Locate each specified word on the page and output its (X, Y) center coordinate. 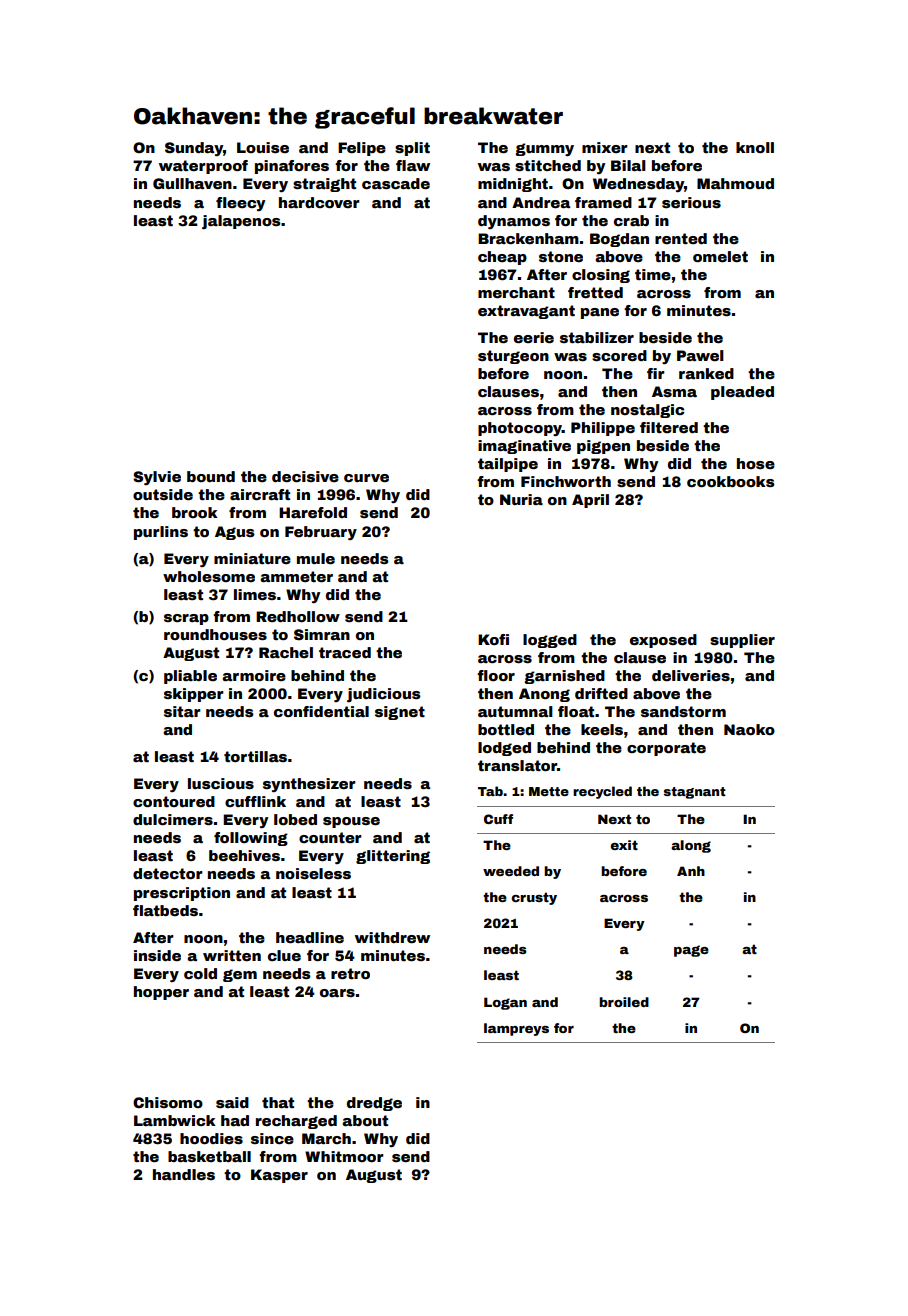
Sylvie (157, 478)
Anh (691, 871)
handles (184, 1174)
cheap (502, 258)
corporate (666, 749)
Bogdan (619, 240)
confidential (321, 711)
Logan (505, 1003)
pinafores (292, 167)
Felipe (362, 149)
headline (310, 937)
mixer (605, 147)
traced (345, 652)
